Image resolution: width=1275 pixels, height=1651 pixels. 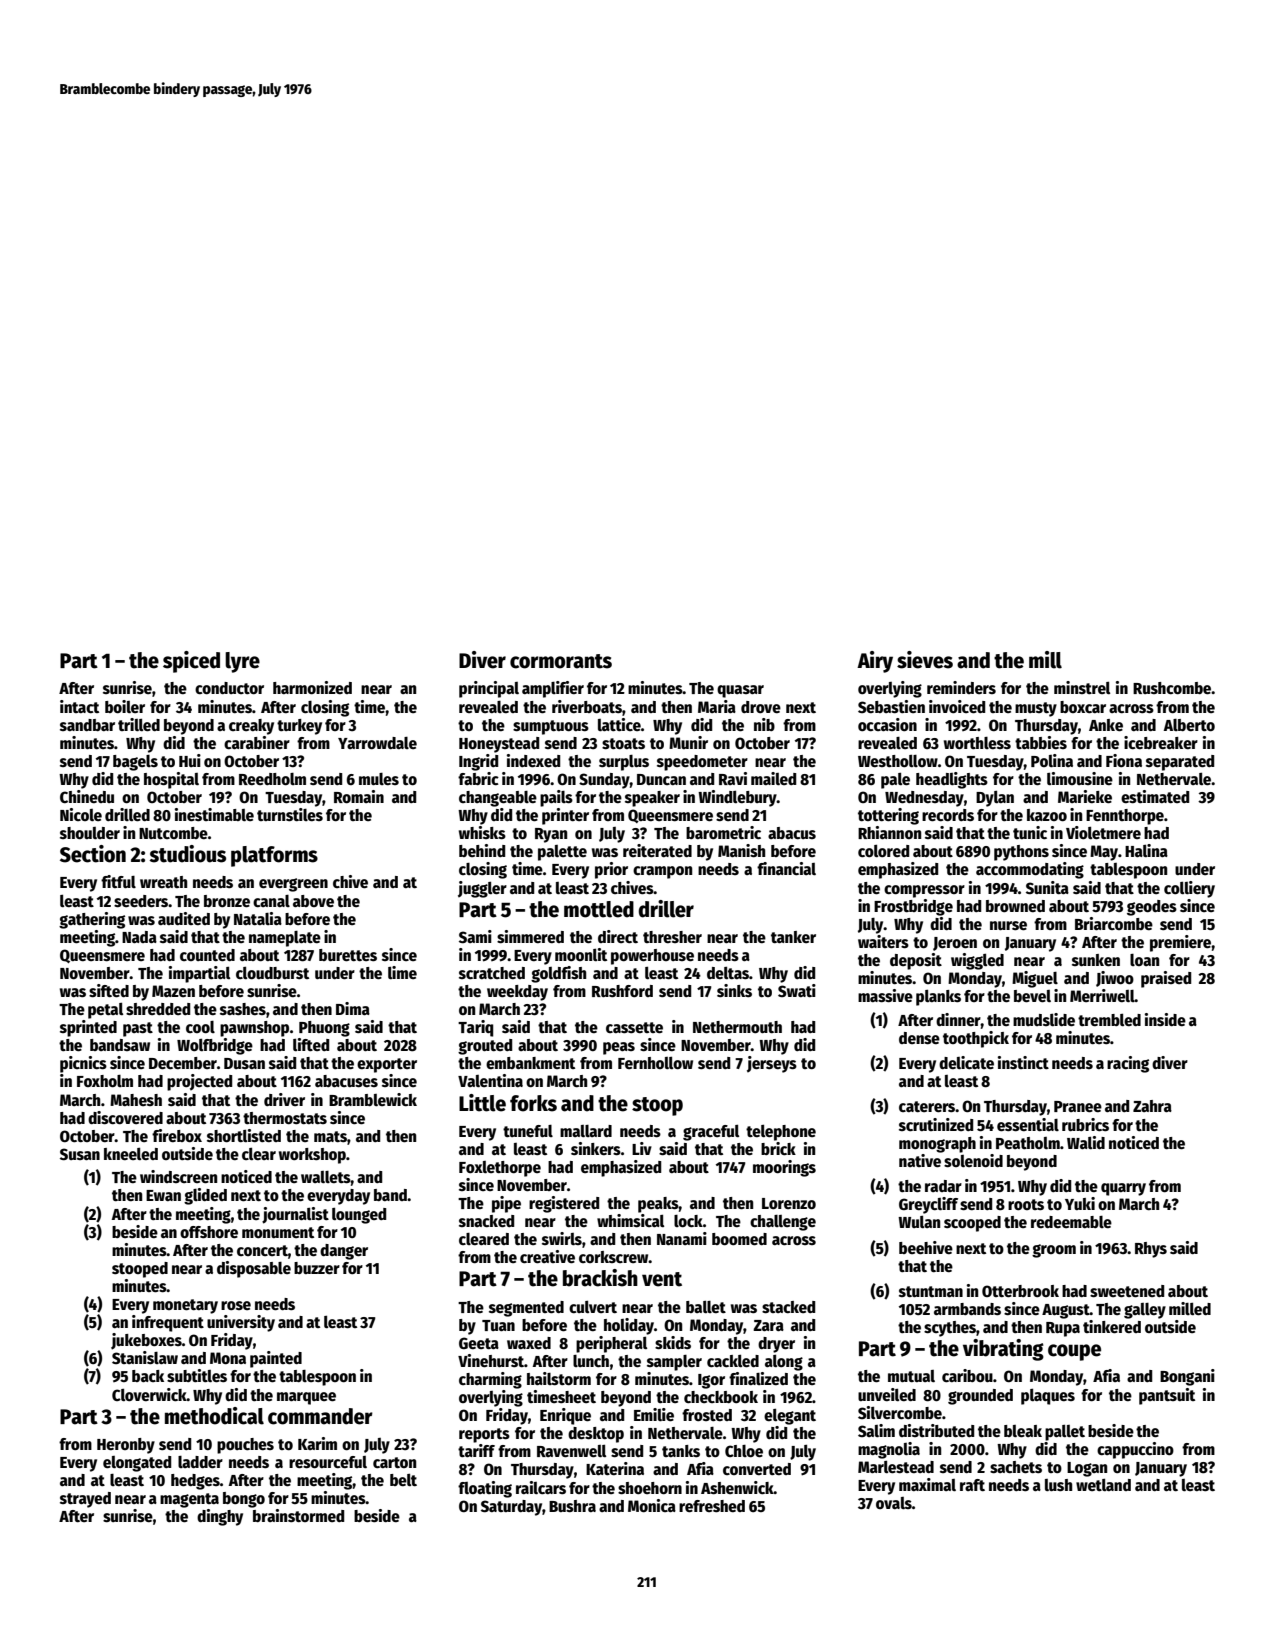 I want to click on strayed, so click(x=85, y=1500).
